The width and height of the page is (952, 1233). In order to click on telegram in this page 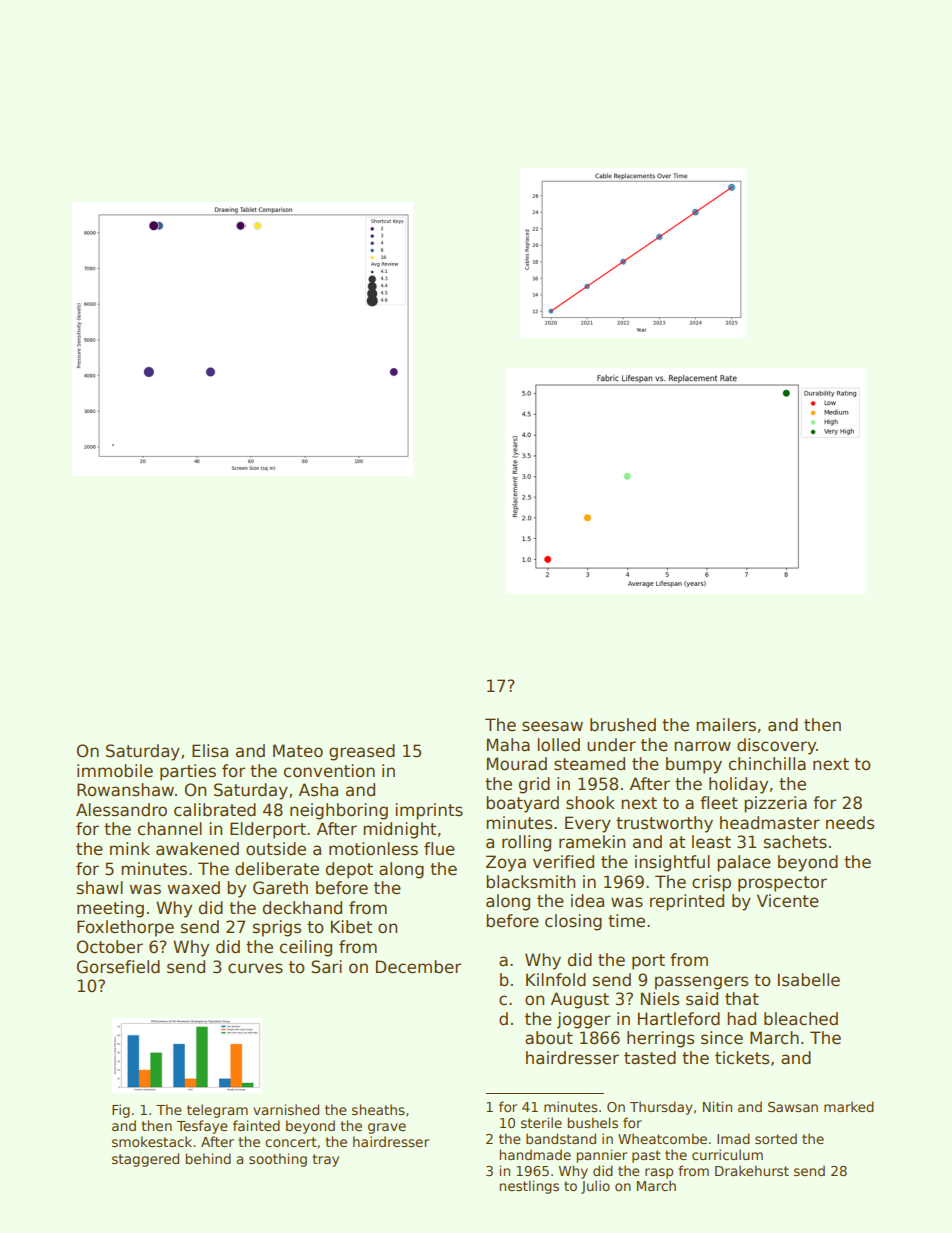, I will do `click(217, 1111)`.
